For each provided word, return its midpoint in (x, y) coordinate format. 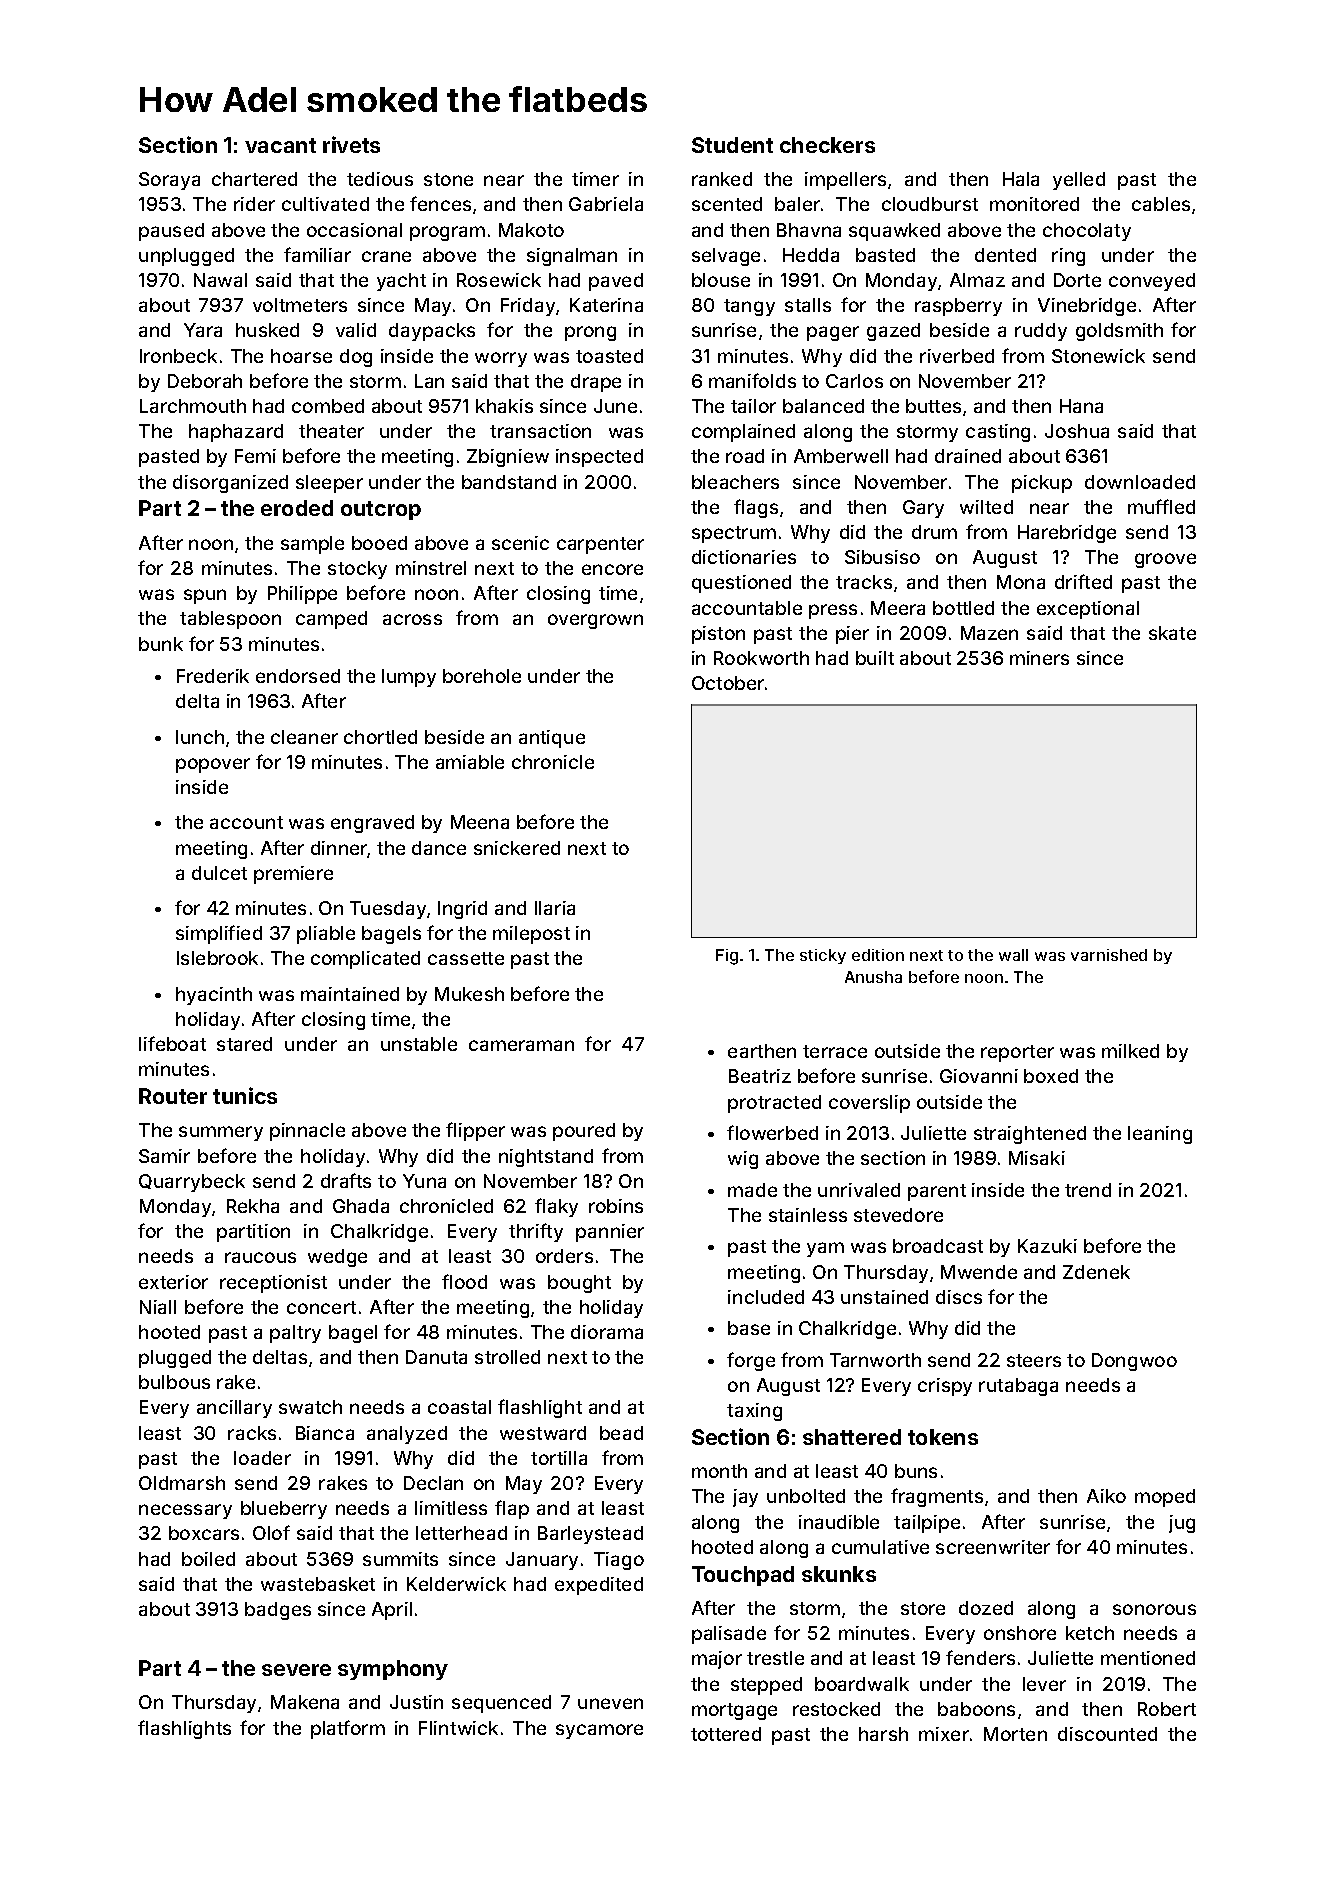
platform (348, 1729)
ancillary (234, 1409)
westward (543, 1433)
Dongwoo (1134, 1362)
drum (934, 532)
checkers (827, 145)
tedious (380, 179)
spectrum (734, 534)
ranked (722, 179)
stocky (357, 570)
